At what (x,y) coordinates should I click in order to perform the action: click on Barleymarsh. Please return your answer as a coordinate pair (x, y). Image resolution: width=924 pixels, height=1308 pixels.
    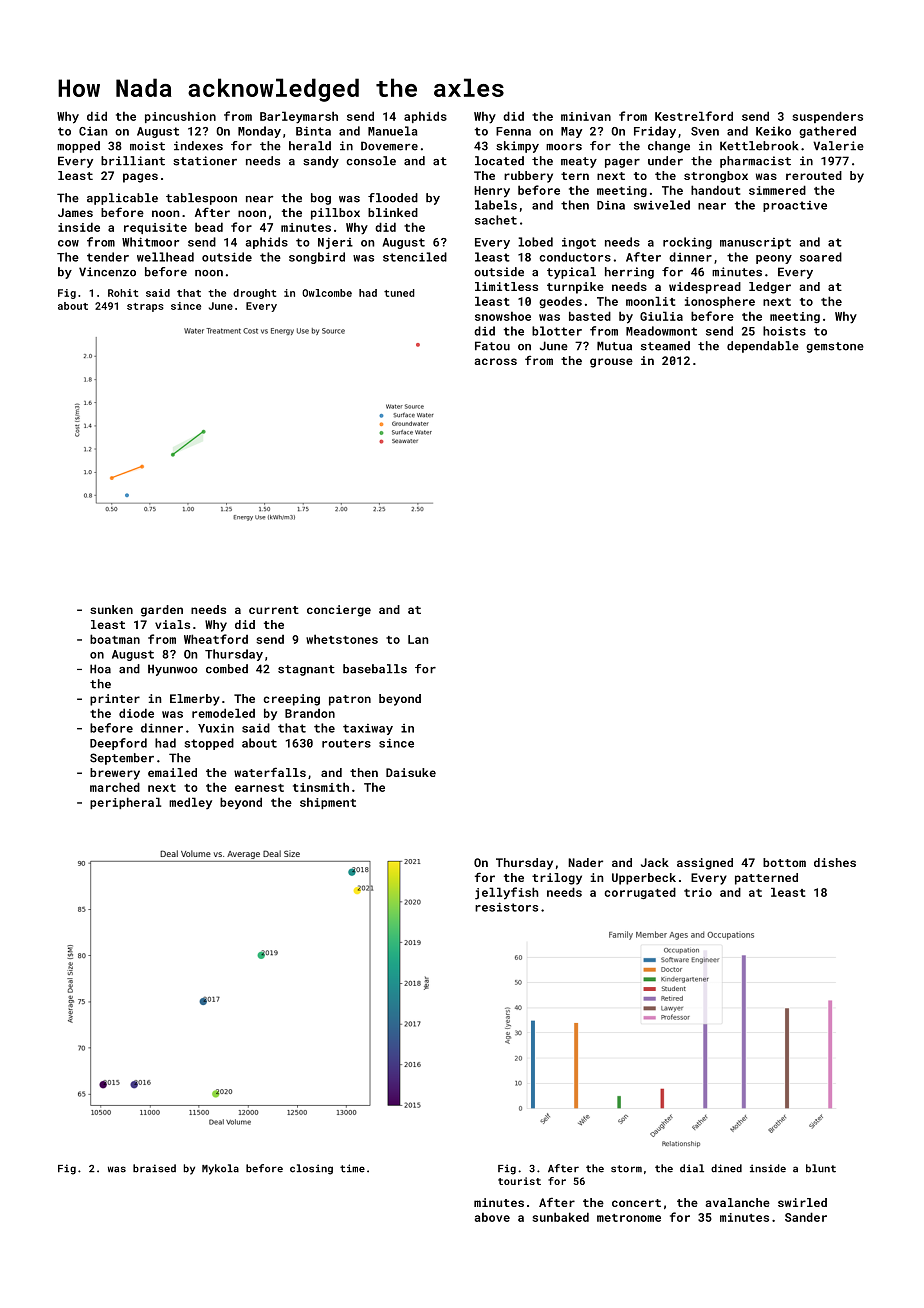
    Looking at the image, I should click on (299, 117).
